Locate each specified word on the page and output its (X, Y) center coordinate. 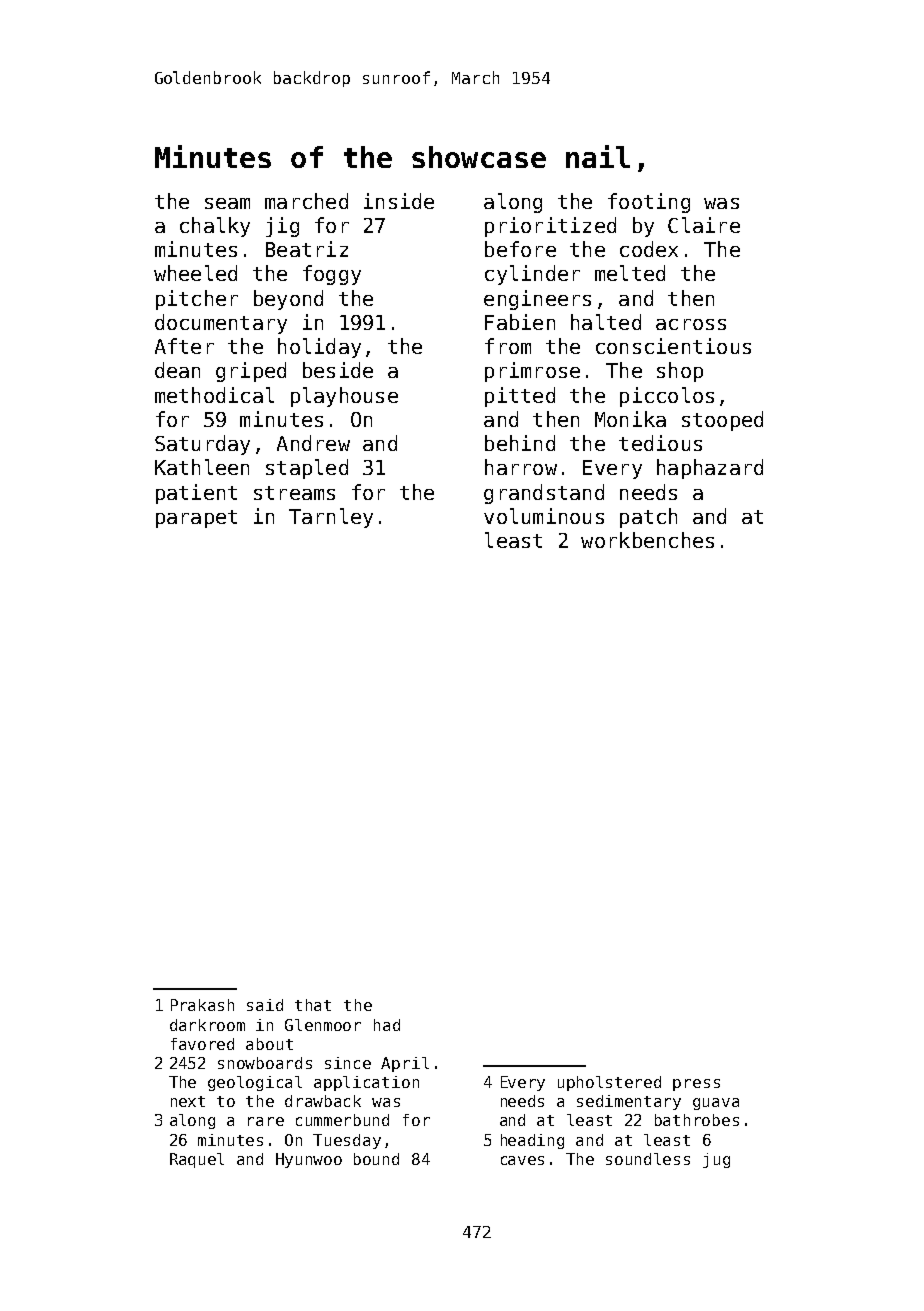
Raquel (197, 1160)
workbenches (647, 540)
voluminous (544, 516)
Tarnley (331, 518)
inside (399, 201)
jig (282, 227)
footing (649, 203)
